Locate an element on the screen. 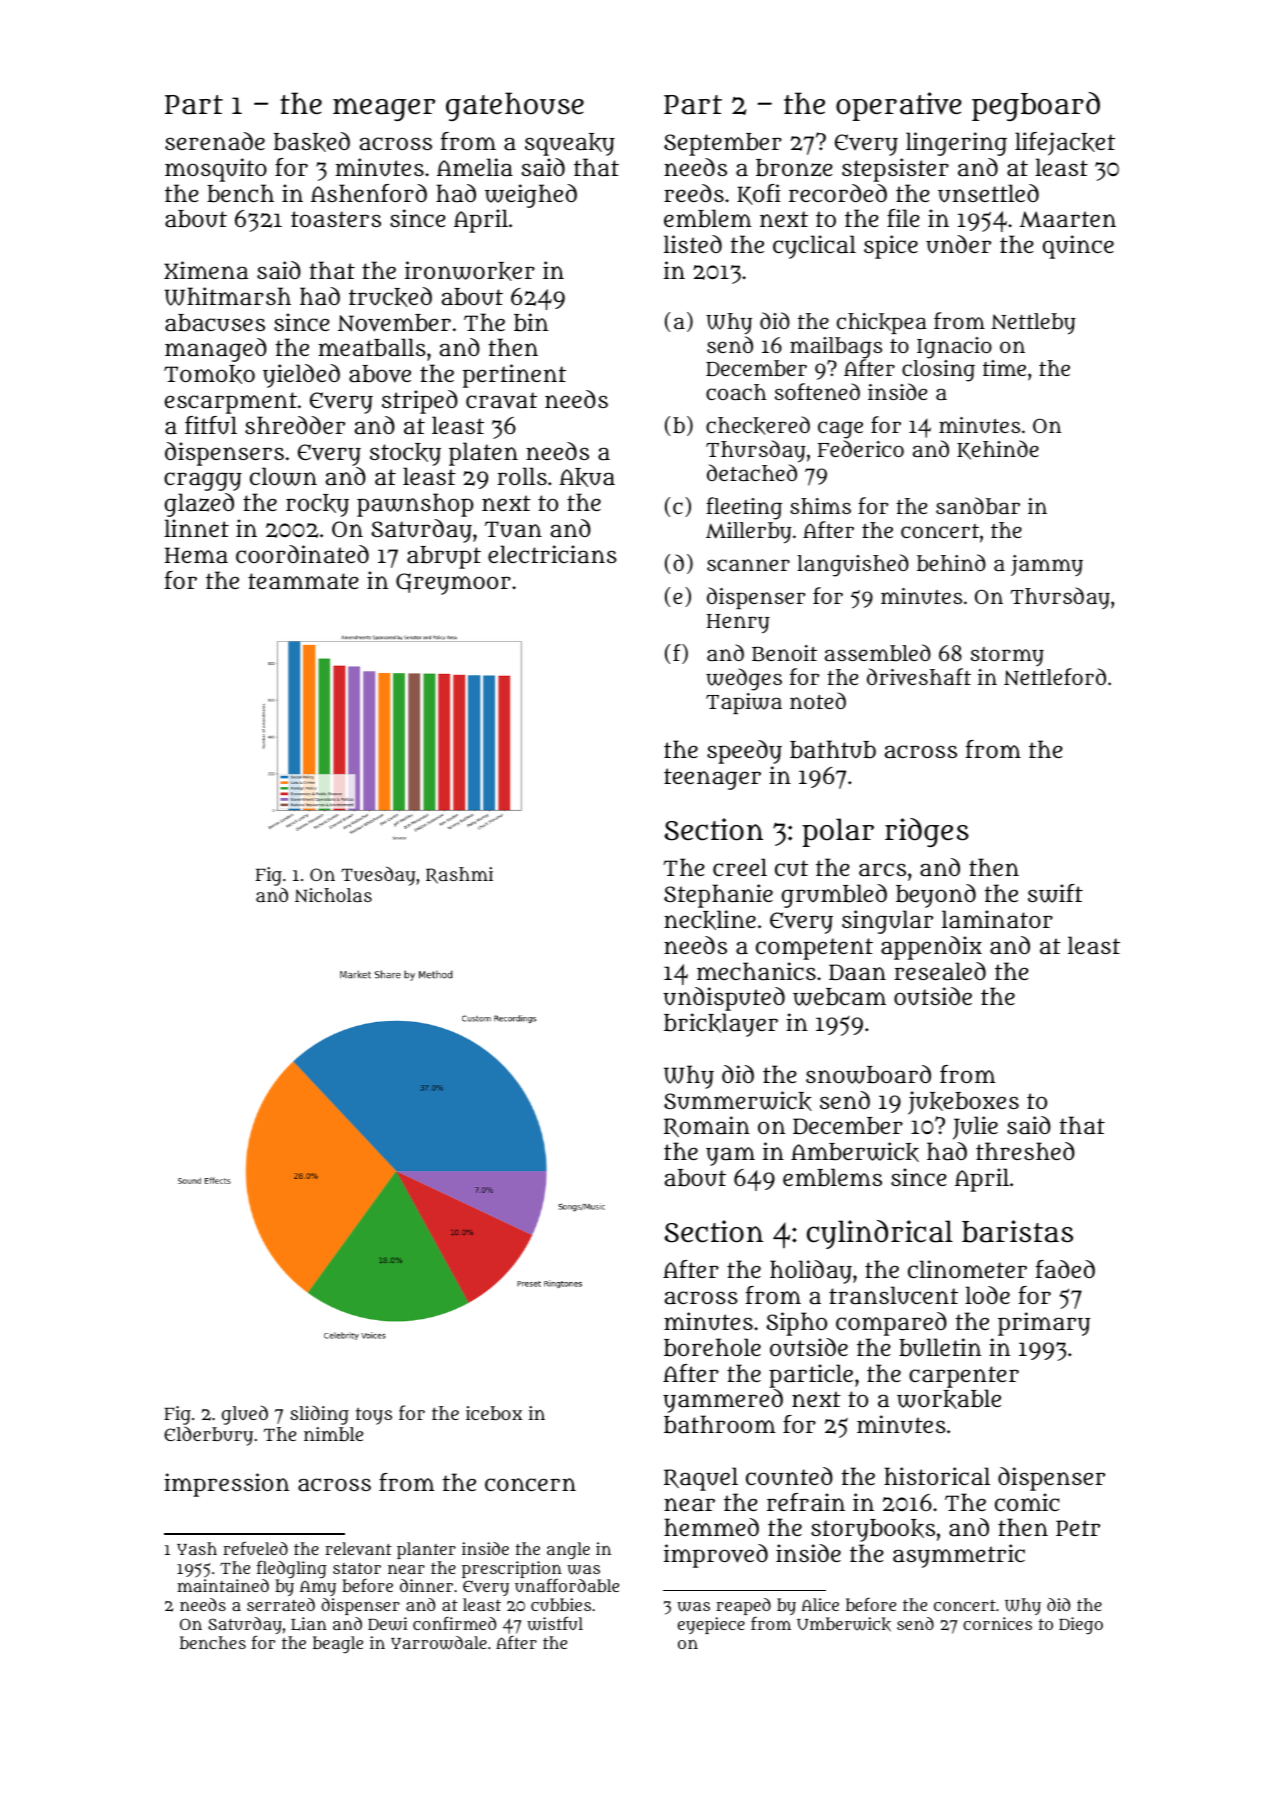 The width and height of the screenshot is (1284, 1815). stormy is located at coordinates (1007, 657).
